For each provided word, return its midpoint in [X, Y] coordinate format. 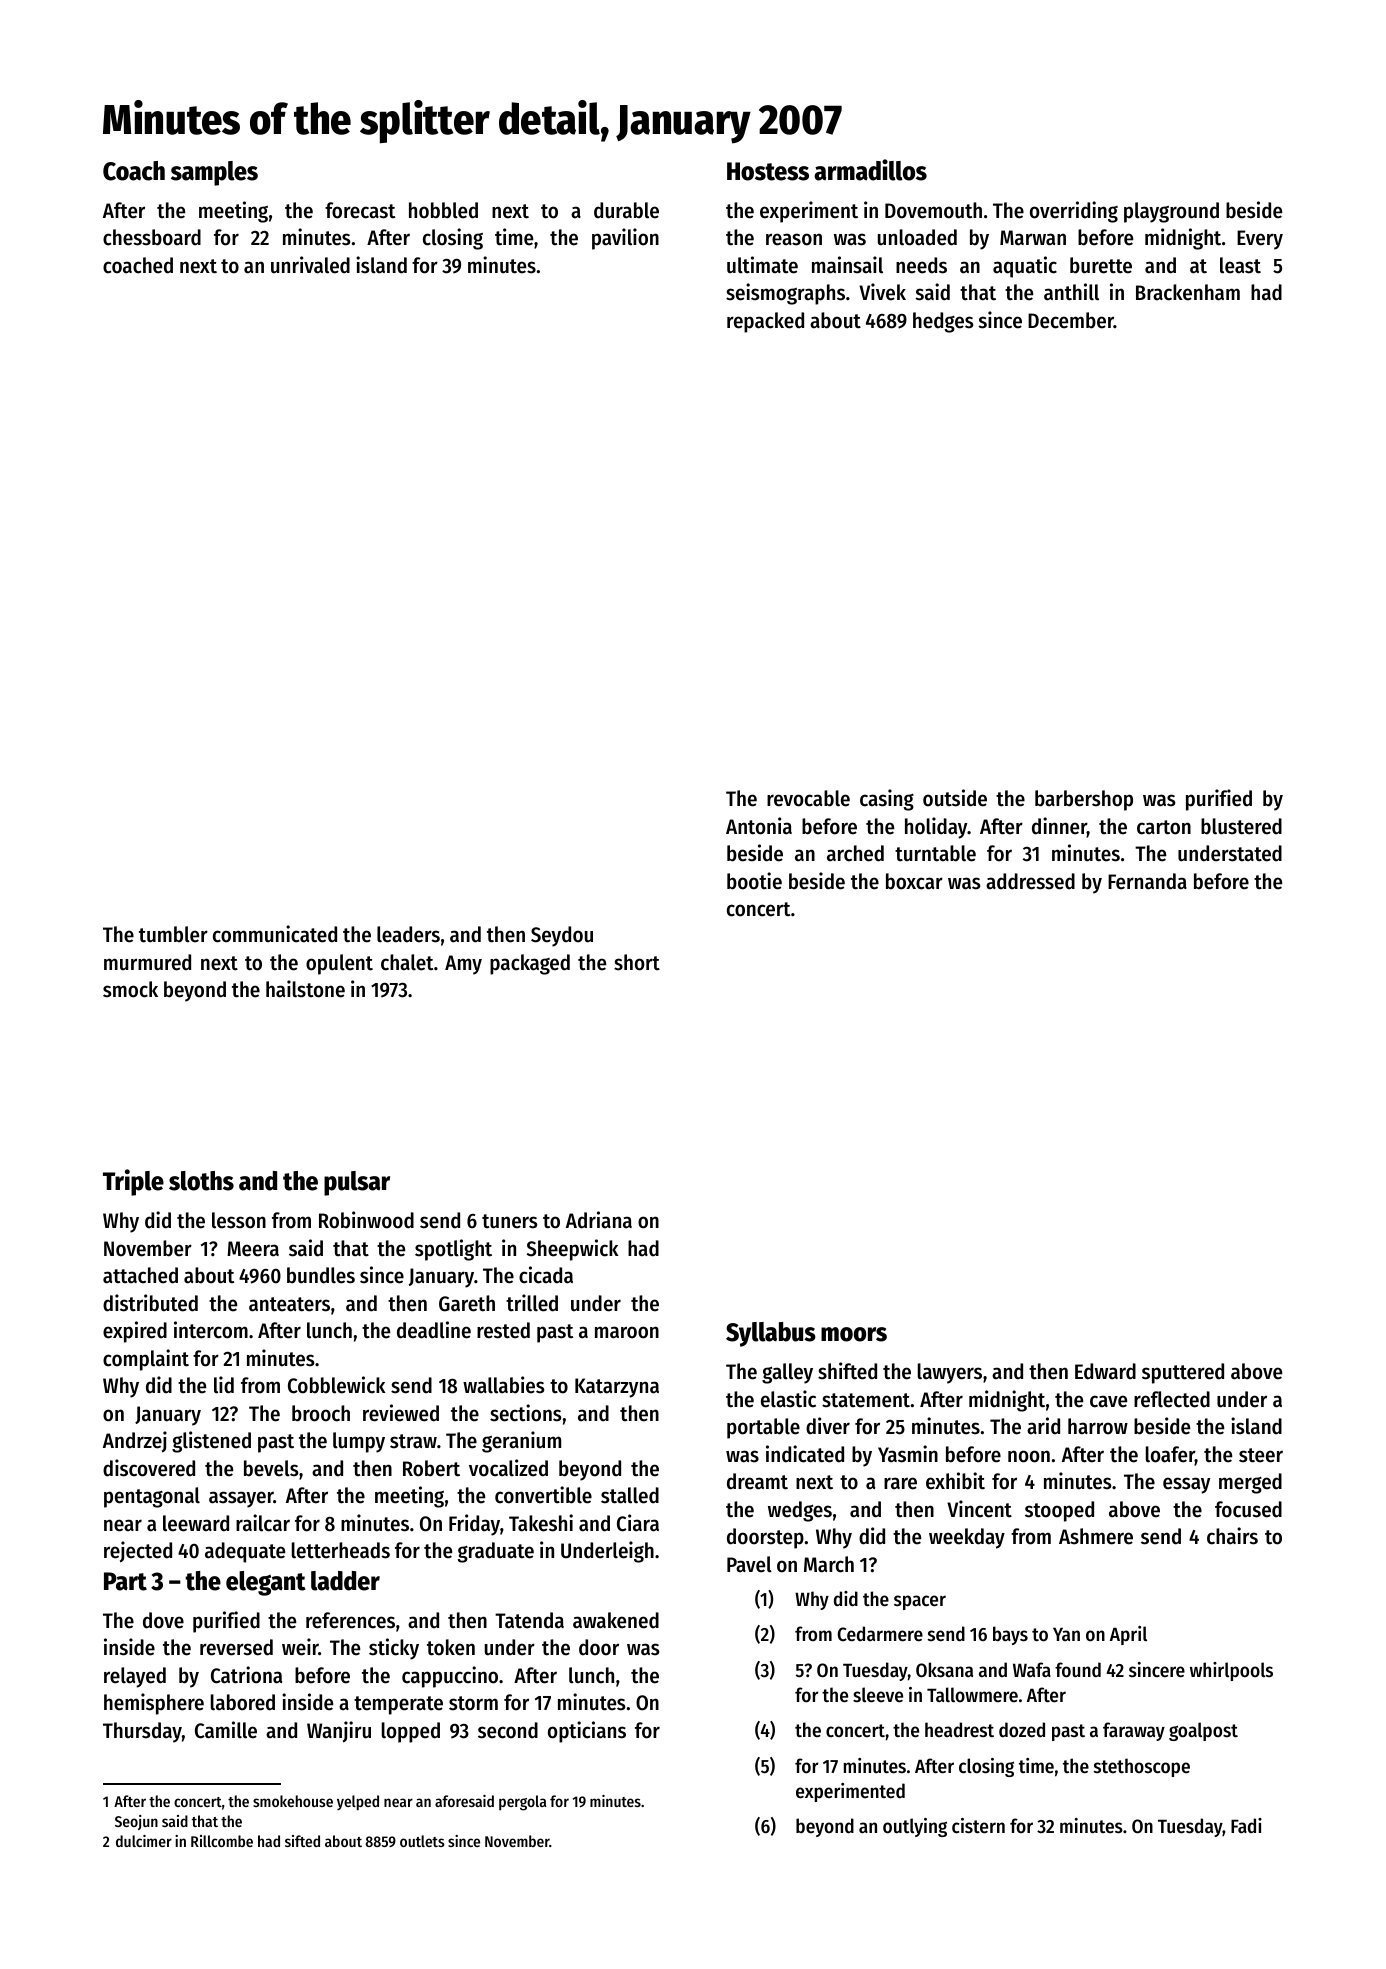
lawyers [950, 1373]
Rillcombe [222, 1841]
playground [1171, 212]
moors [854, 1334]
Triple [133, 1182]
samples [214, 173]
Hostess [768, 171]
